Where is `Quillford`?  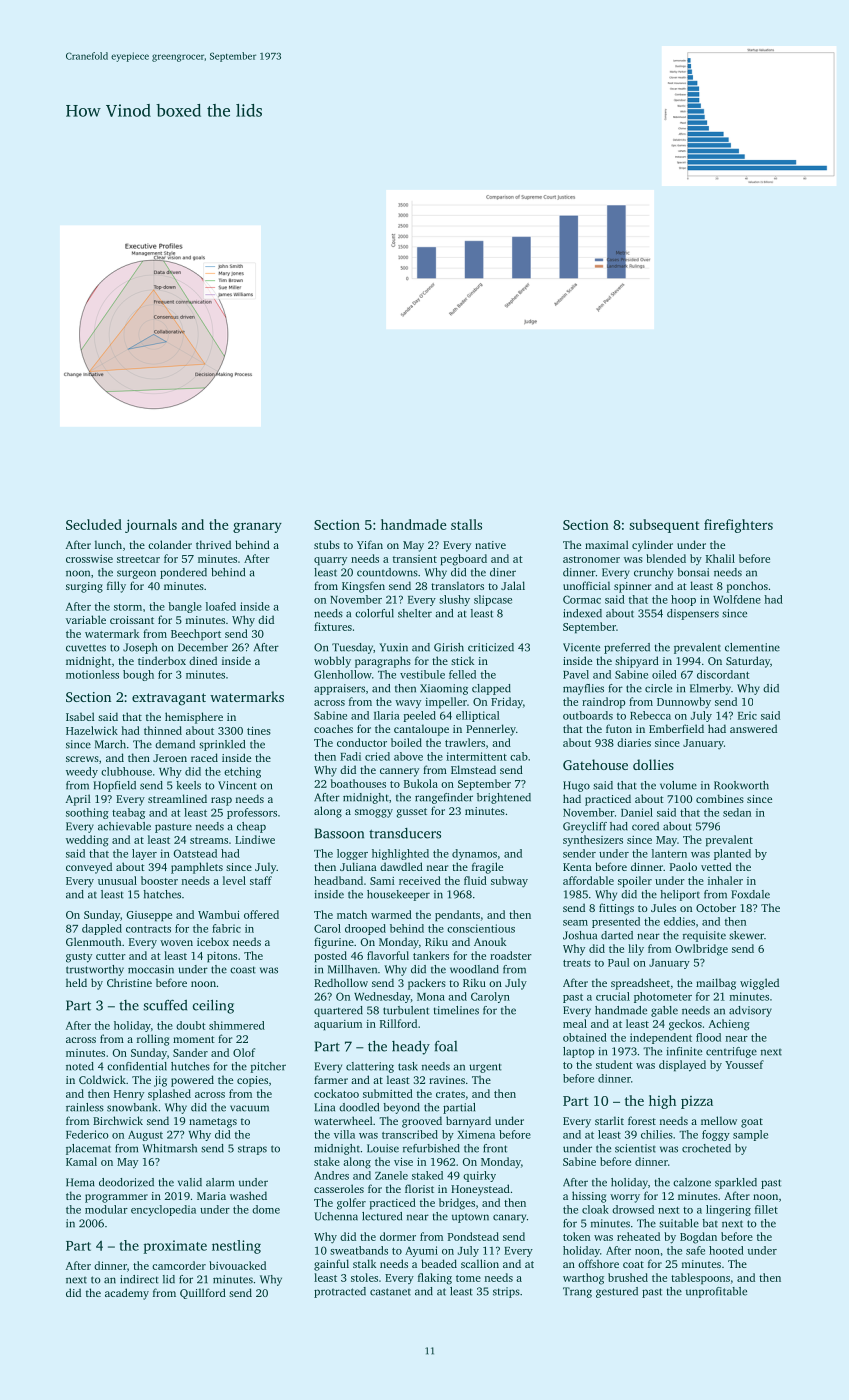 Quillford is located at coordinates (203, 1293).
